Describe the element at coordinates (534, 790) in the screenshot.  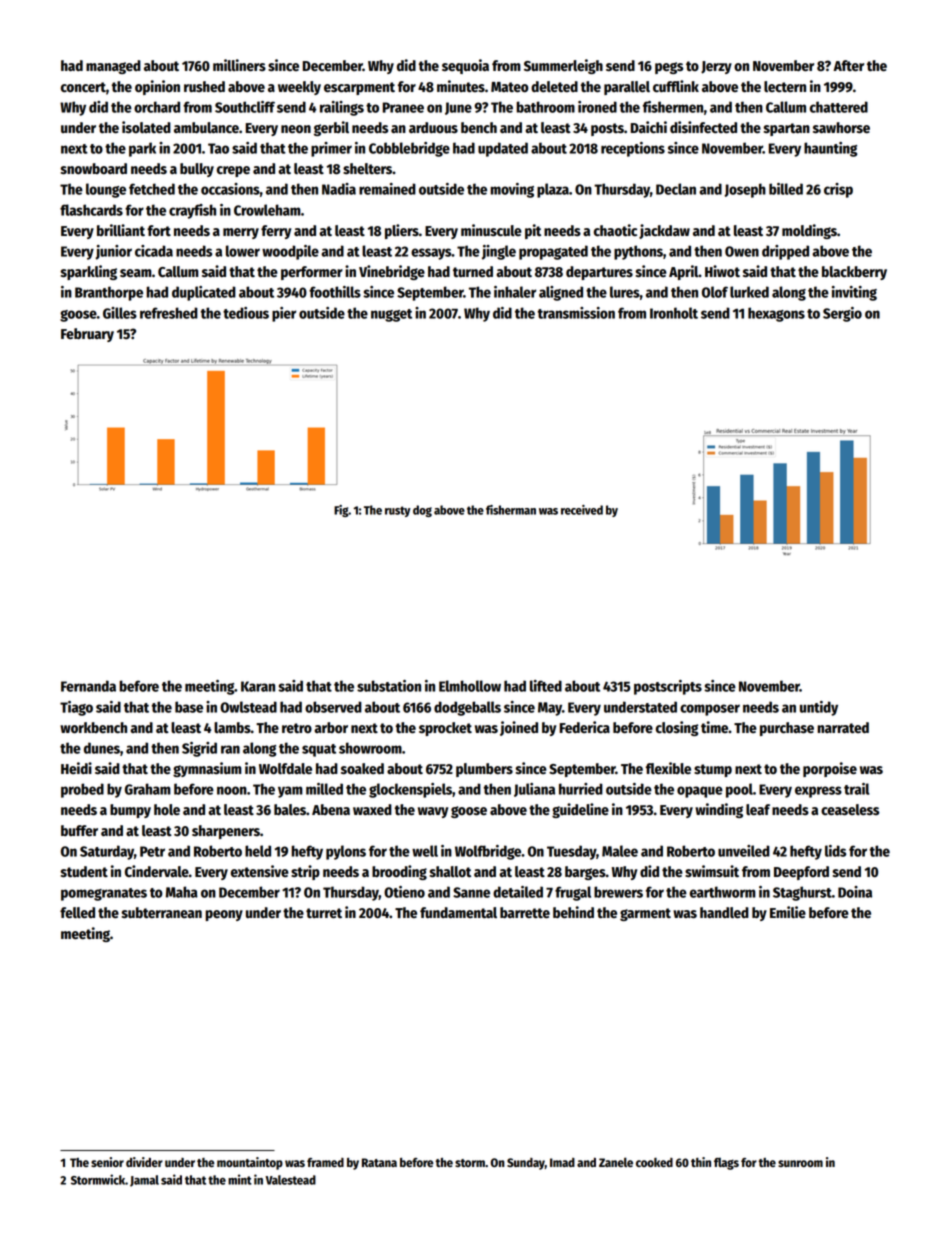
I see `Juliana` at that location.
